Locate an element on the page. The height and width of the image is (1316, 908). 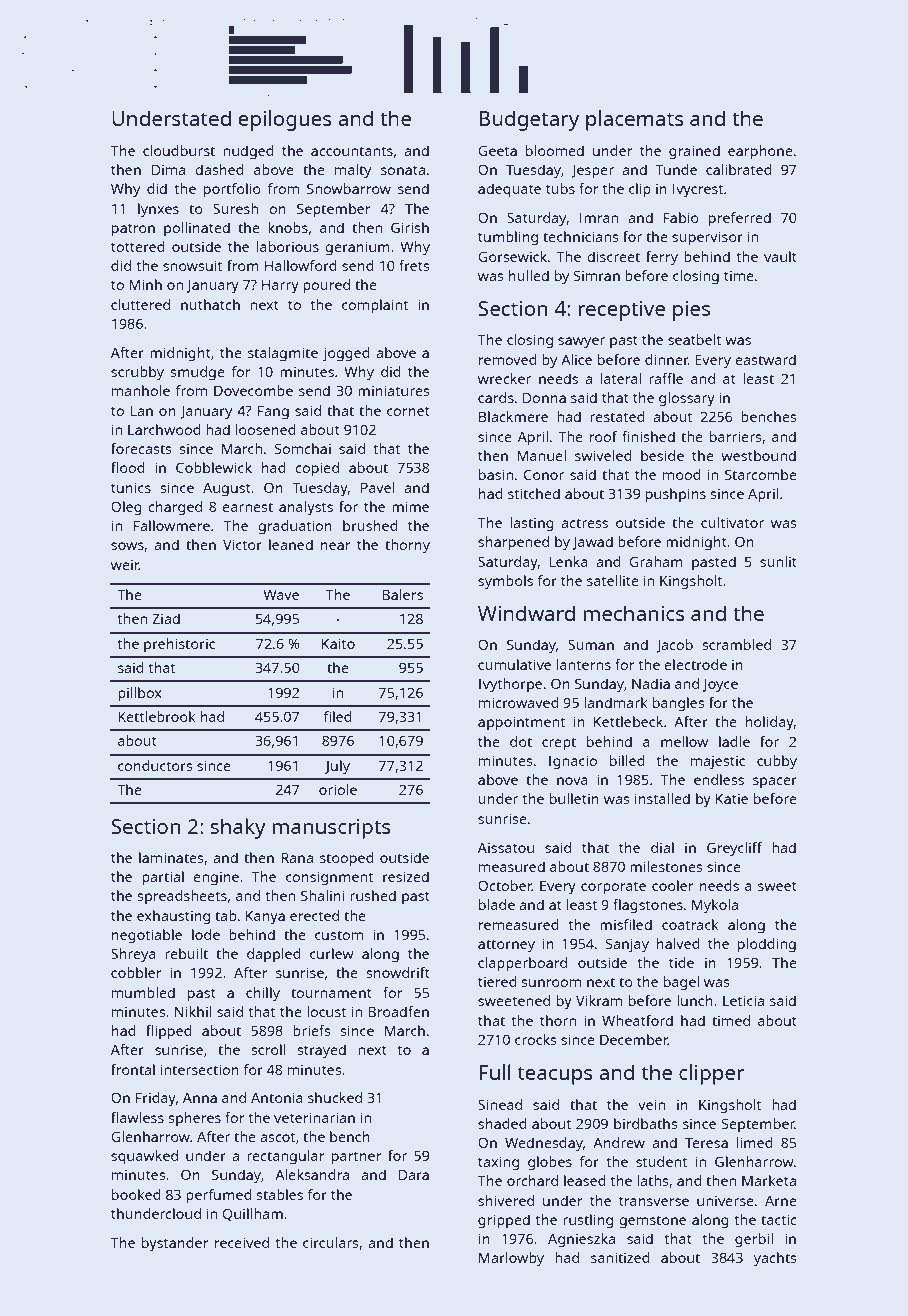
Rana is located at coordinates (297, 857).
